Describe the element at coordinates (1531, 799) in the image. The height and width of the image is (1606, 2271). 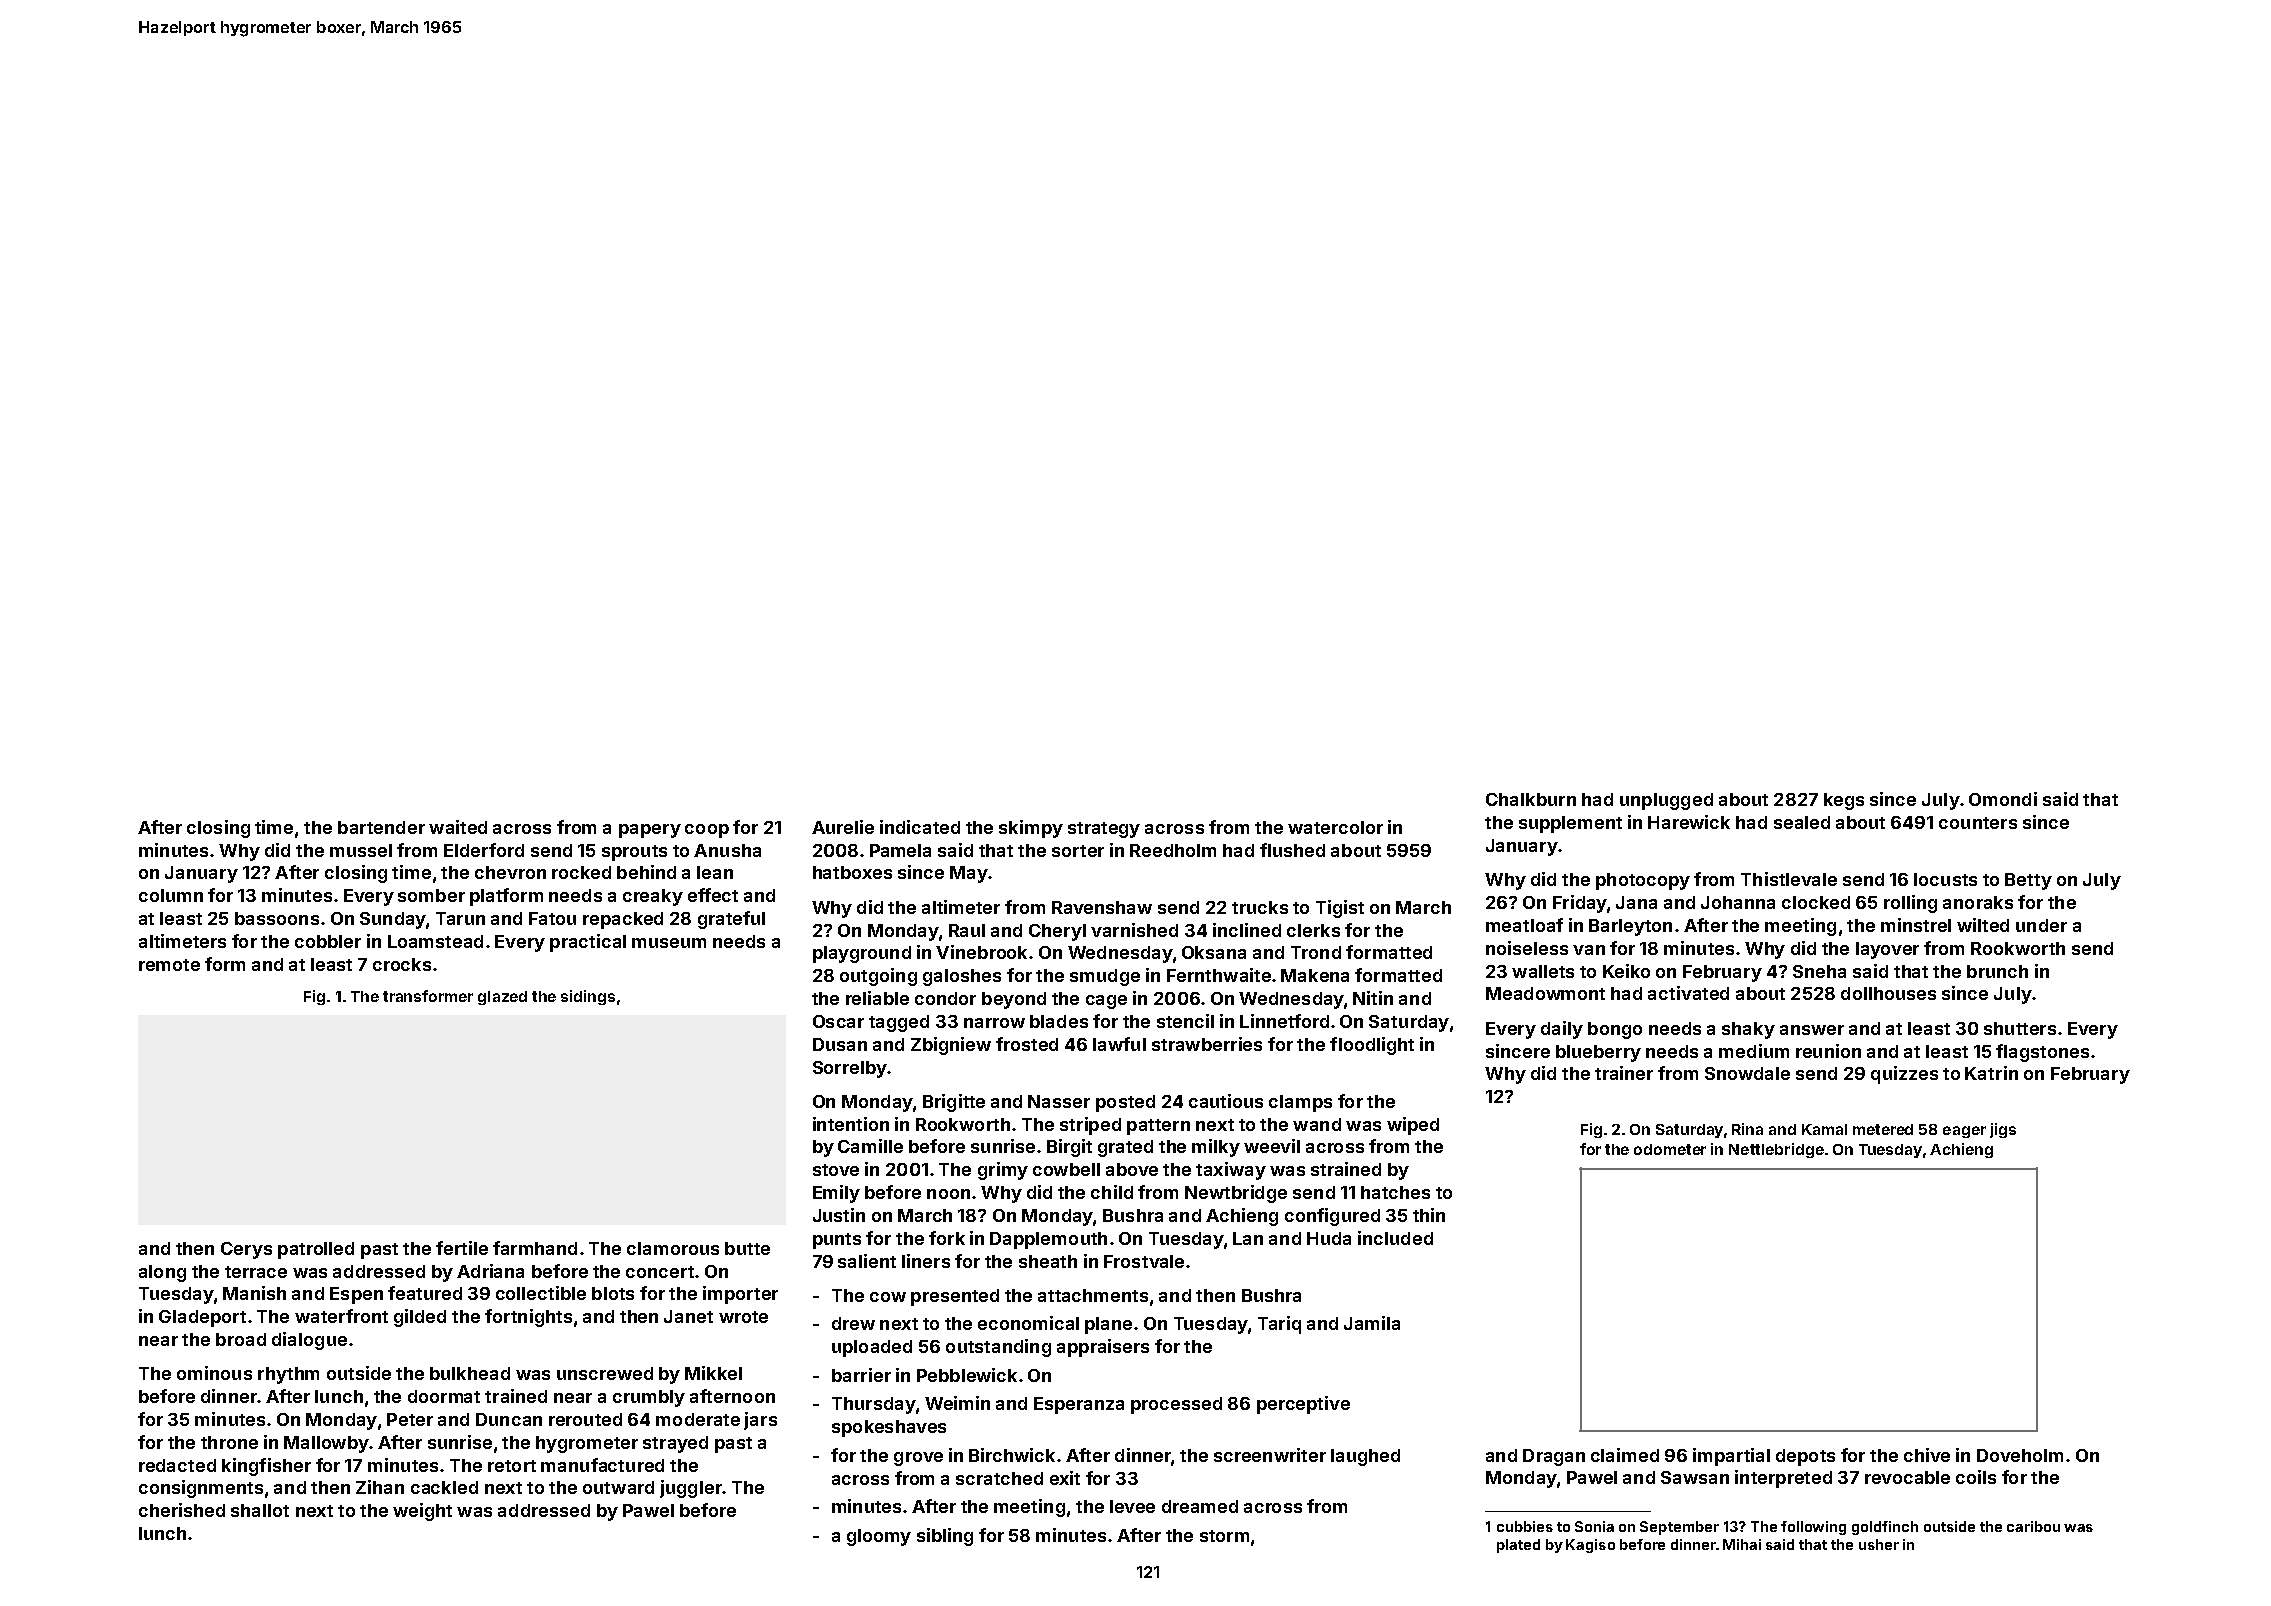
I see `Chalkburn` at that location.
